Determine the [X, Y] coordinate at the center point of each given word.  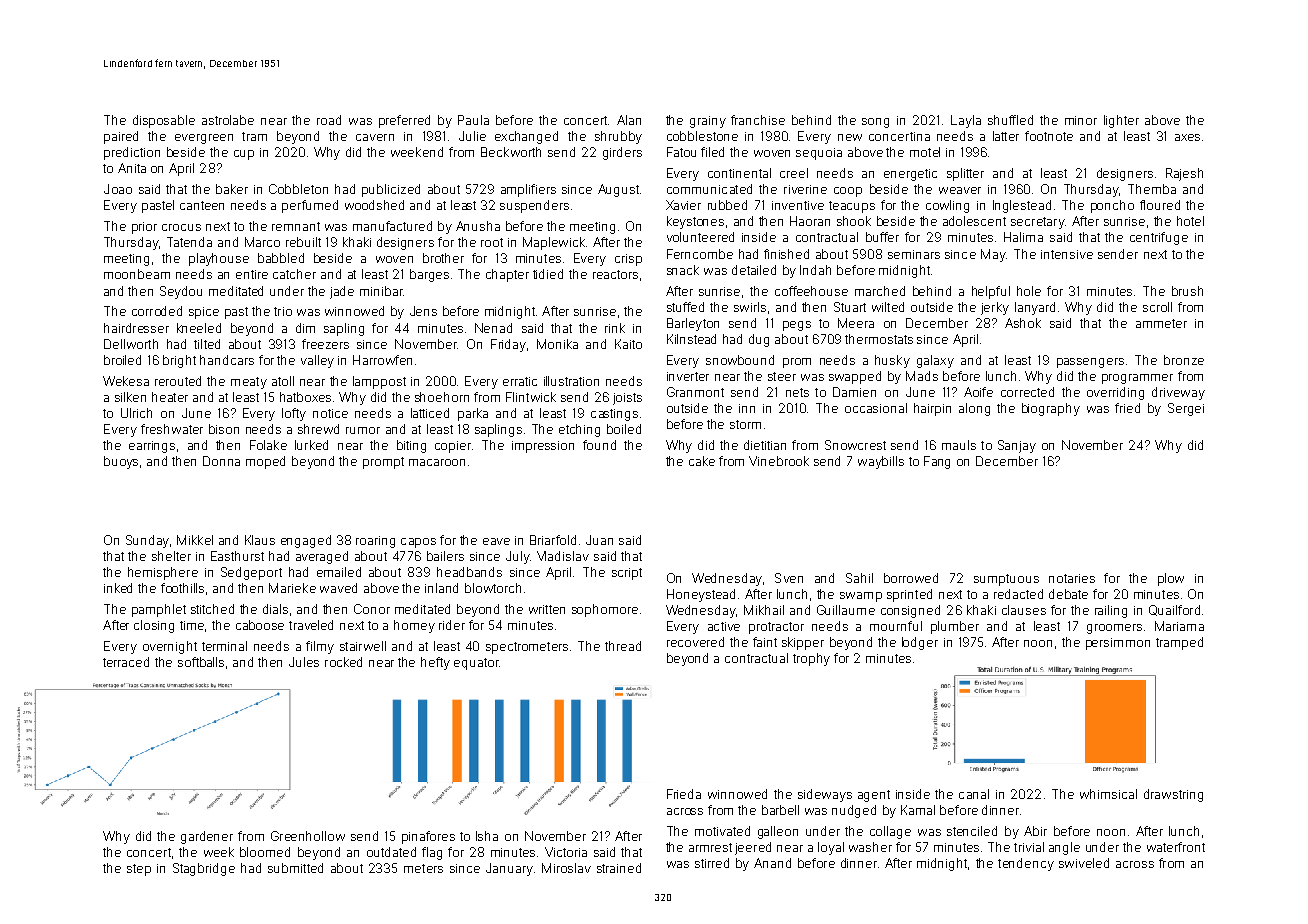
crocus [181, 227]
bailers [445, 556]
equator [476, 664]
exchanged [526, 137]
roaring [375, 542]
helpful [991, 292]
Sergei [1186, 409]
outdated [391, 852]
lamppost [379, 382]
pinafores [428, 837]
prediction [132, 153]
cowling [947, 206]
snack [683, 270]
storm [745, 424]
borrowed [911, 578]
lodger [920, 643]
